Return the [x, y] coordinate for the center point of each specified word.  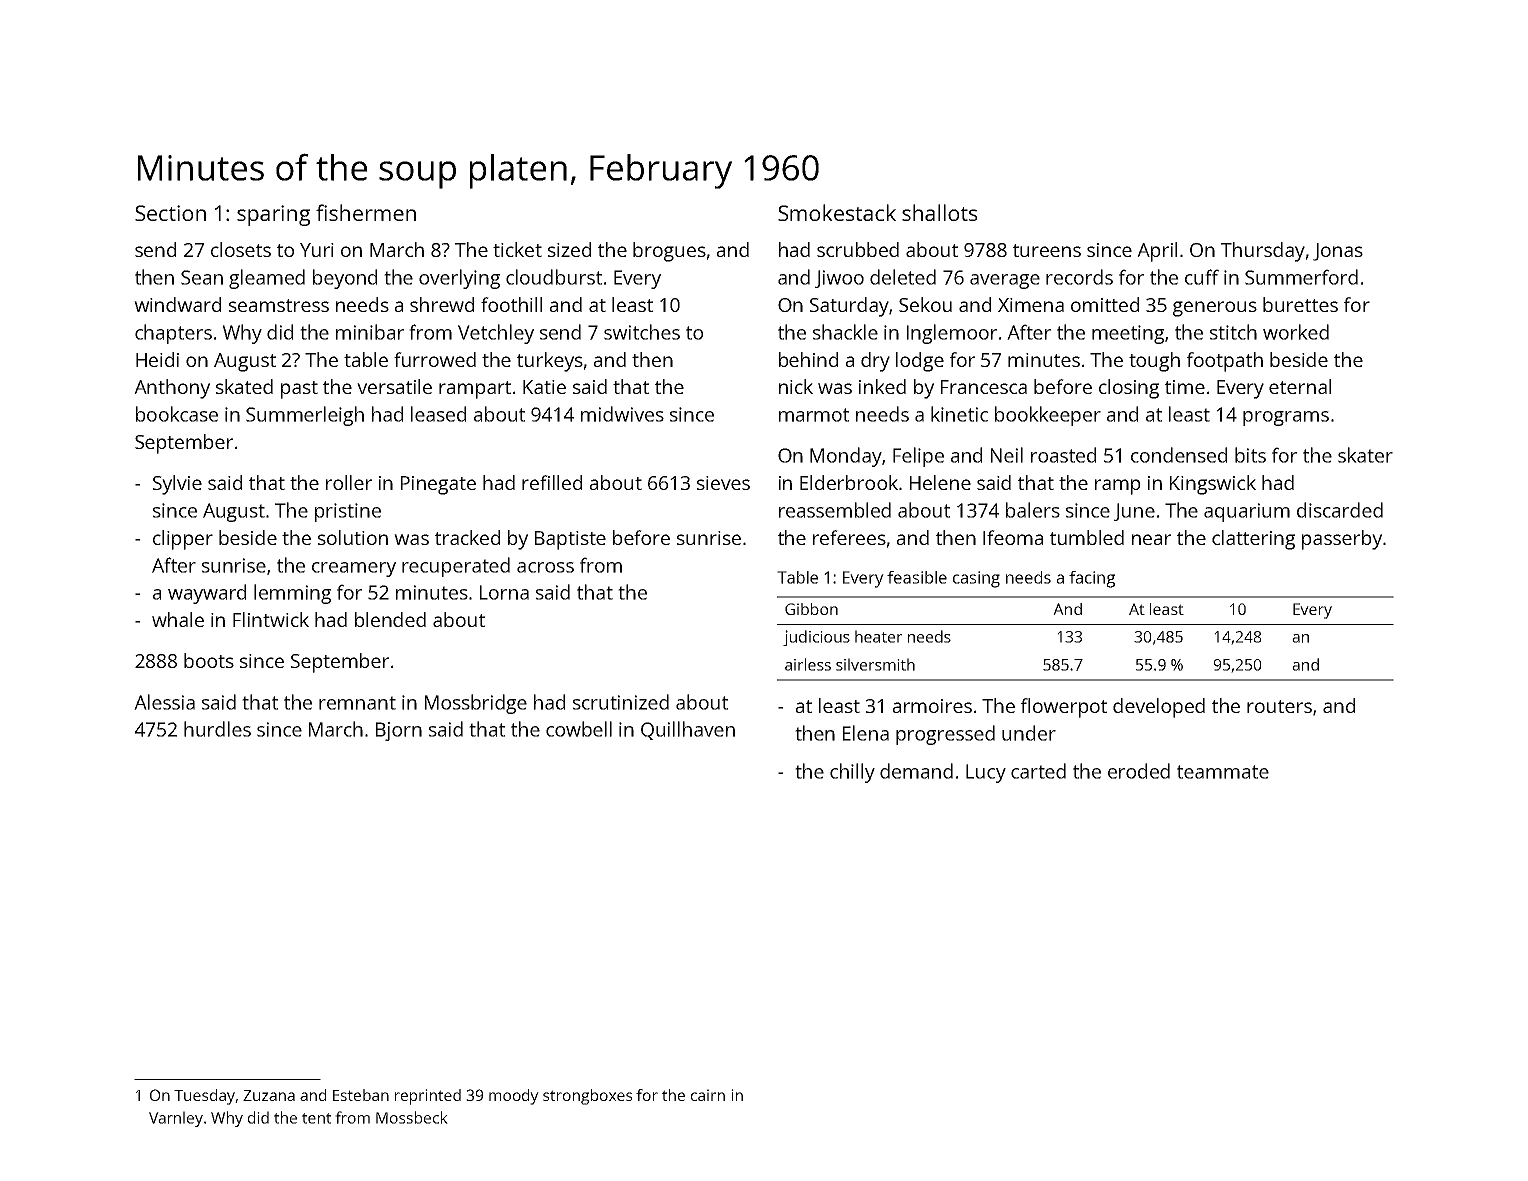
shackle [845, 332]
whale [178, 619]
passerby [1342, 540]
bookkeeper [1048, 416]
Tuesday [204, 1097]
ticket [517, 249]
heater [878, 636]
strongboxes [587, 1097]
